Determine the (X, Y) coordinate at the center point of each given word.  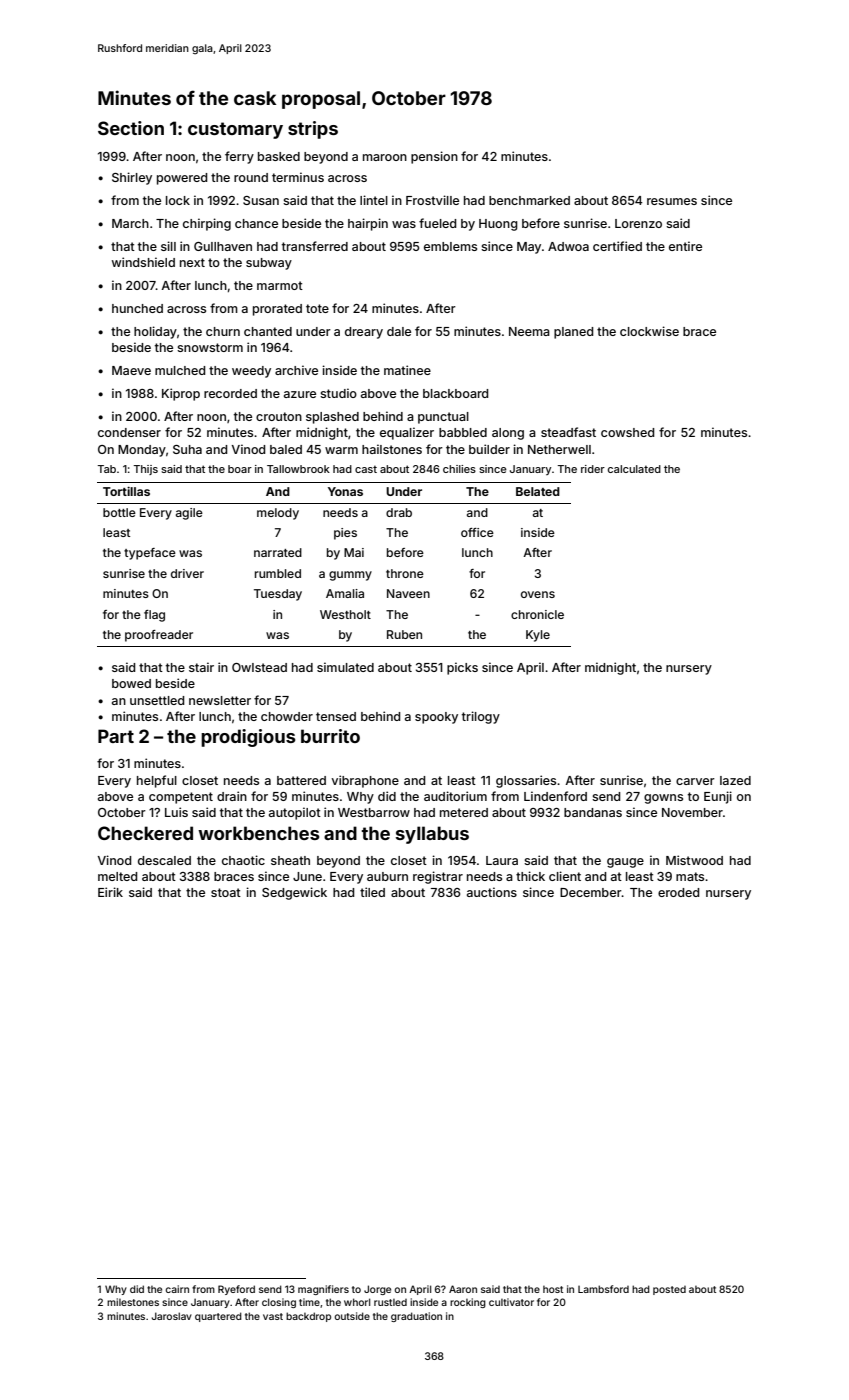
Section (131, 128)
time (309, 1302)
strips (313, 130)
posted (669, 1290)
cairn (177, 1289)
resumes (672, 201)
